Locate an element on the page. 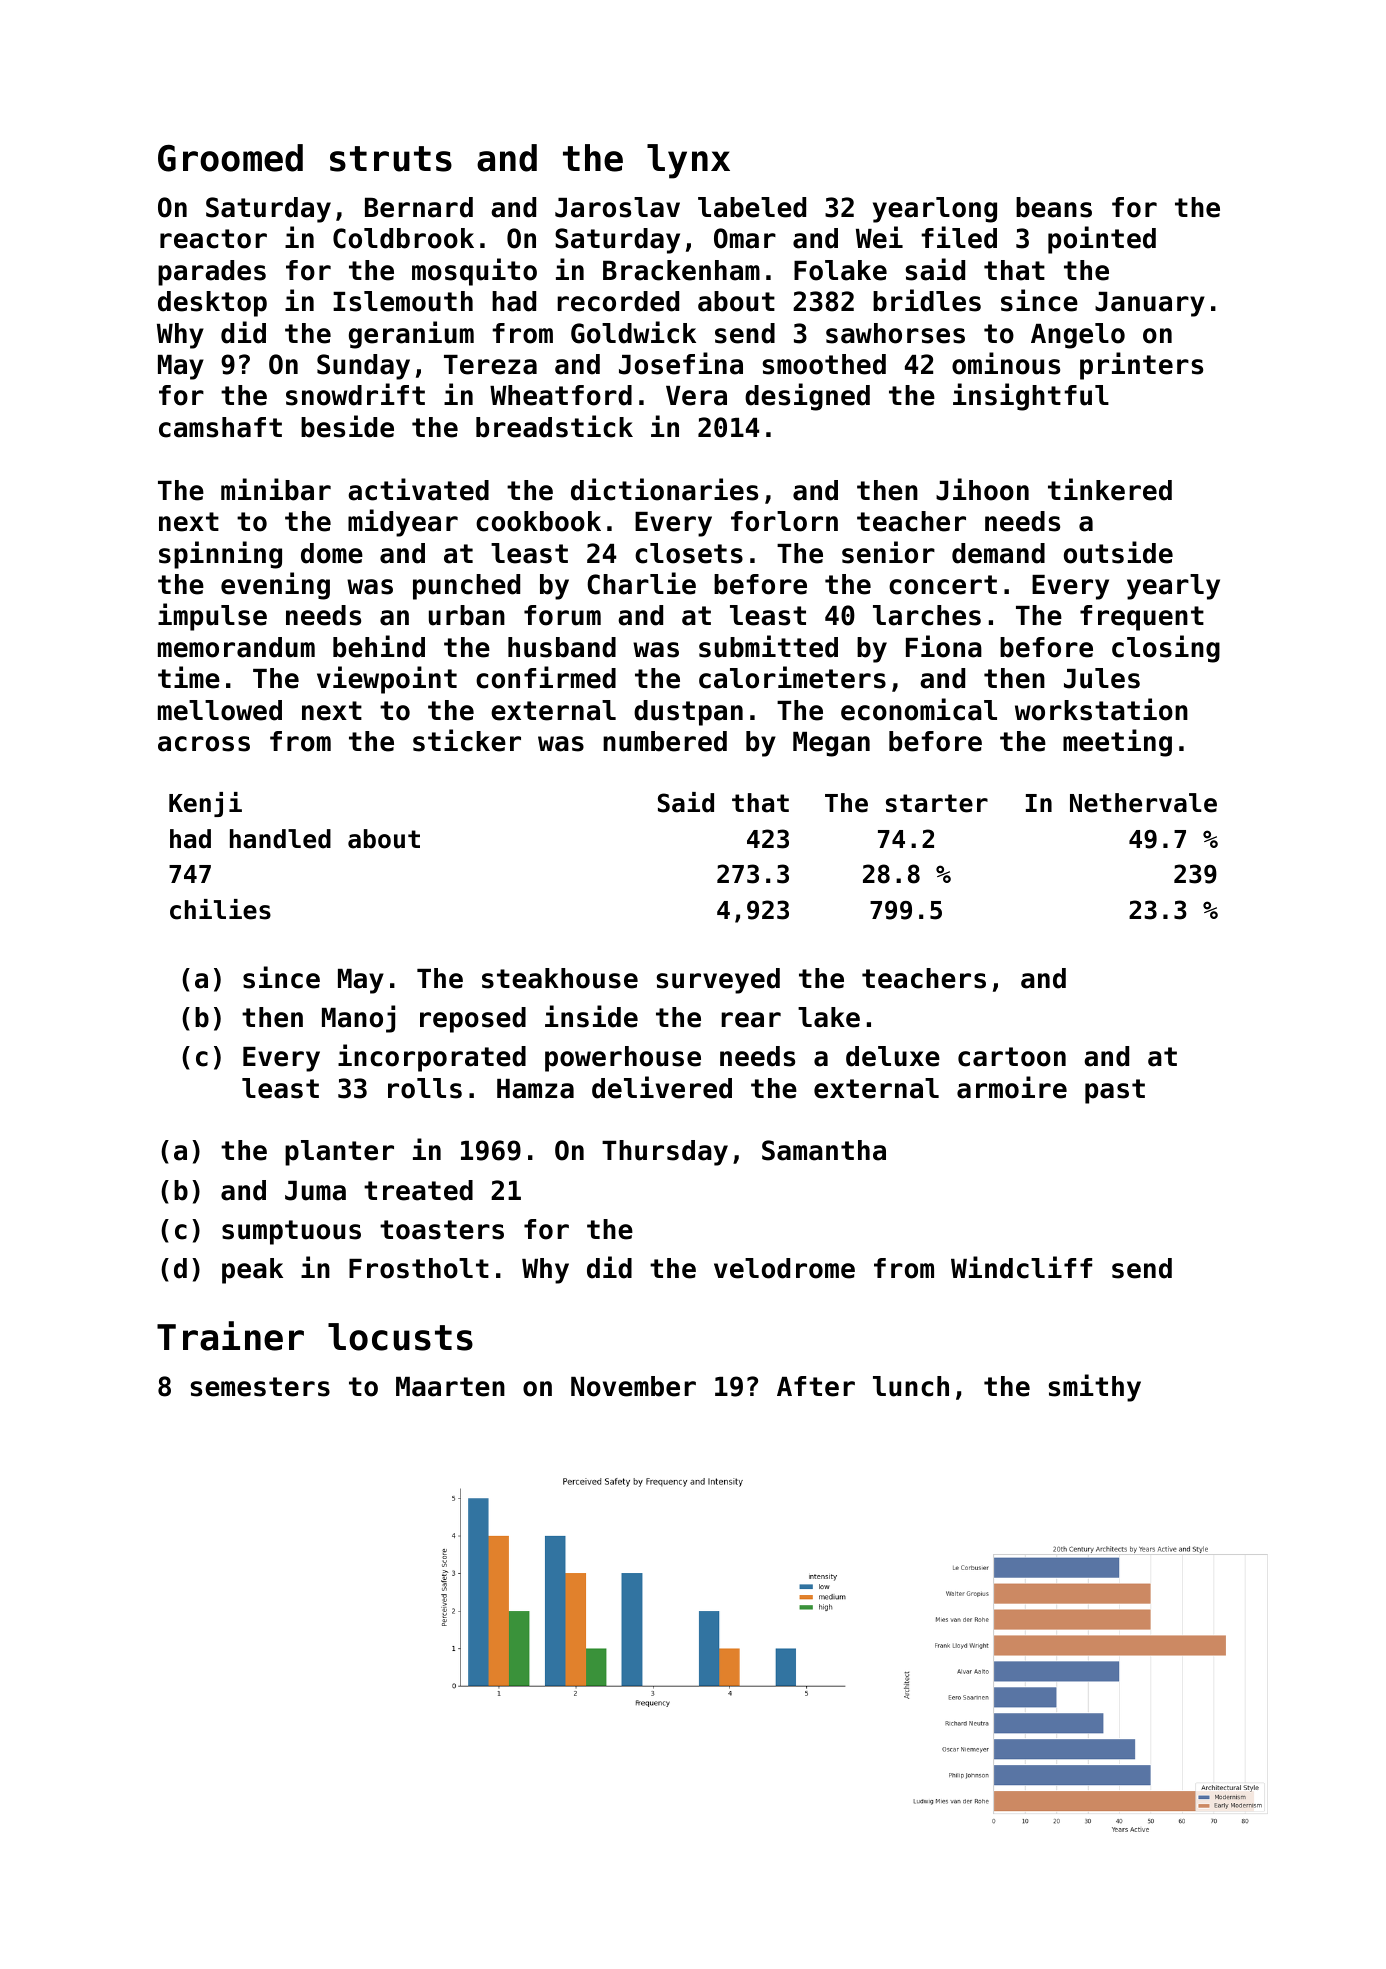 This page has width=1386, height=1969. Groomed is located at coordinates (230, 158).
